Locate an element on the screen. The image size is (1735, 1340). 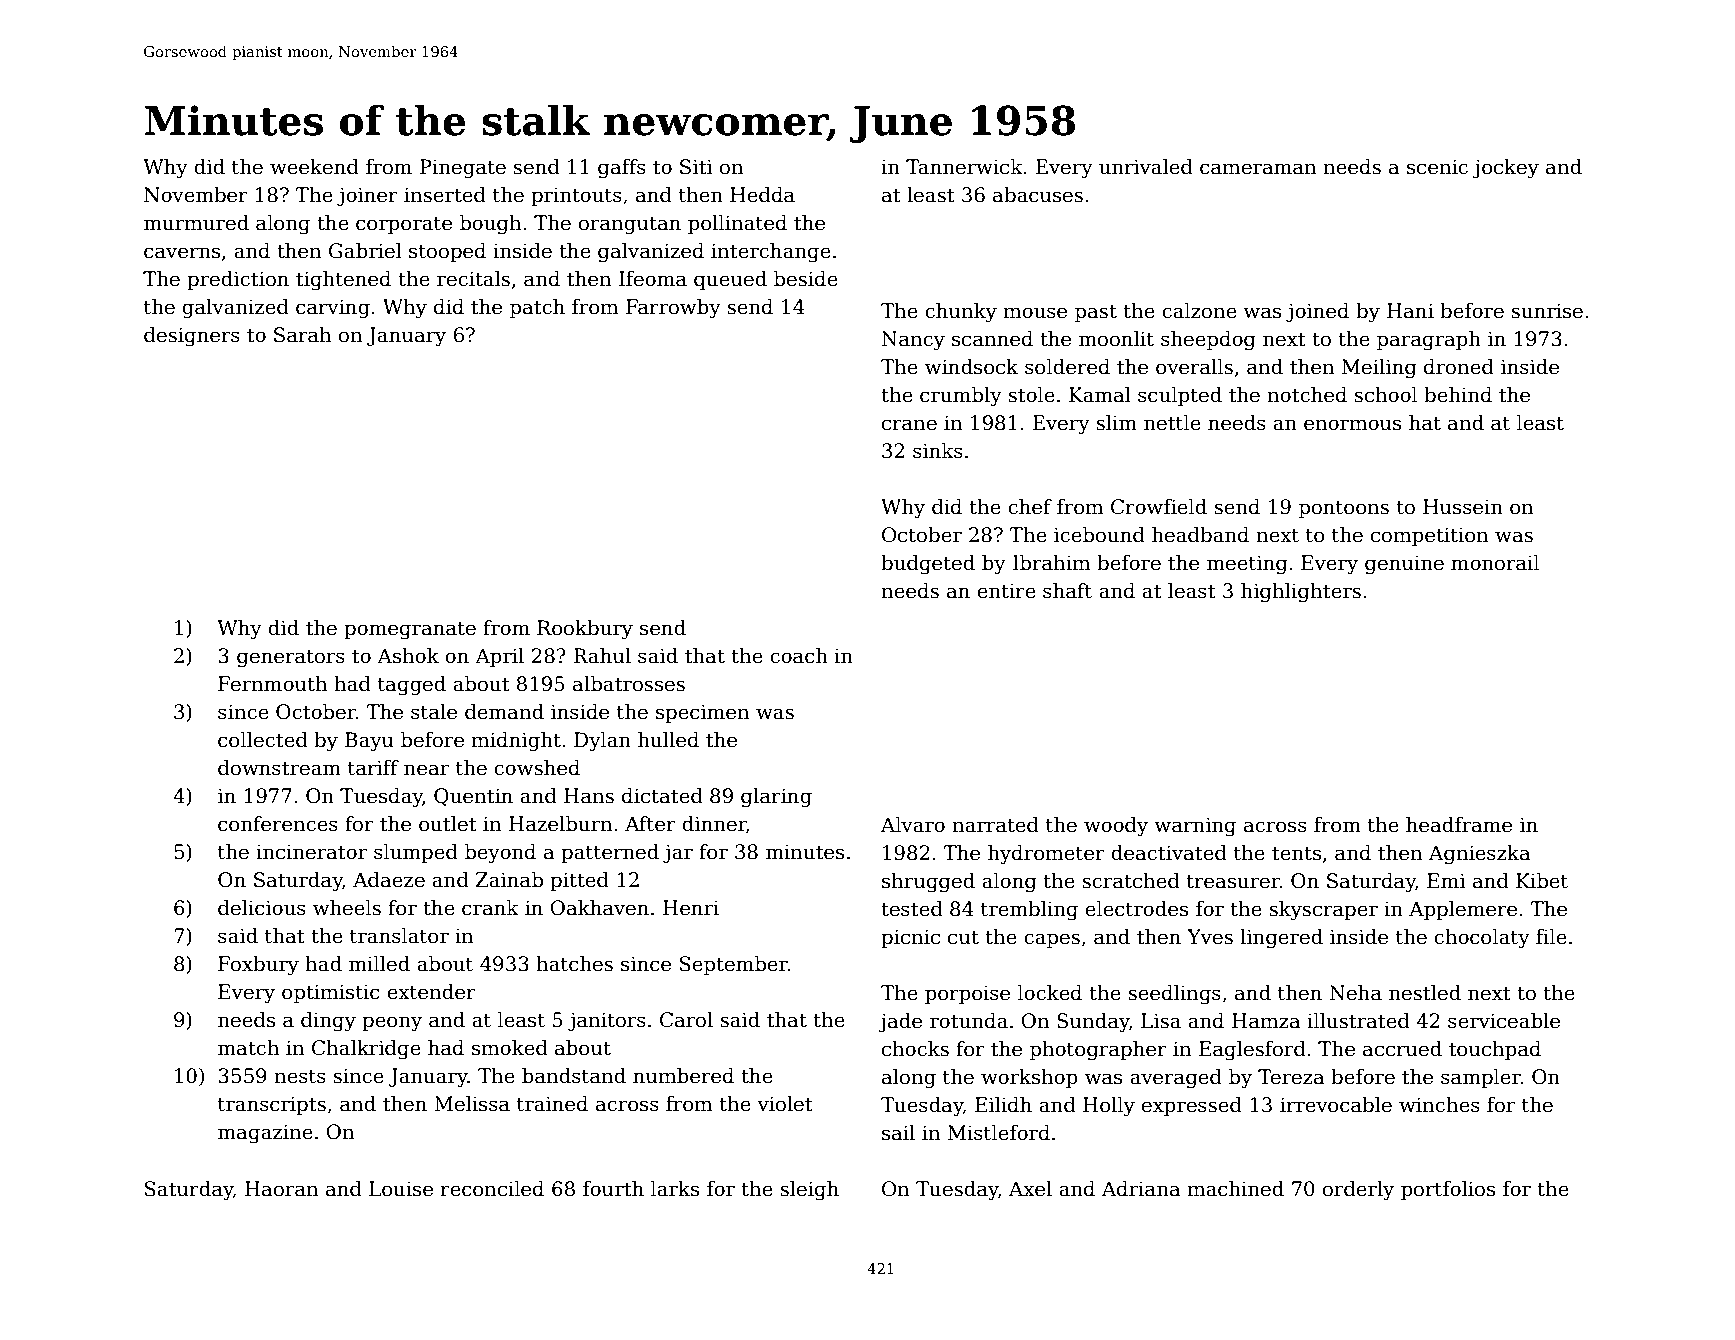
sinks is located at coordinates (938, 451).
